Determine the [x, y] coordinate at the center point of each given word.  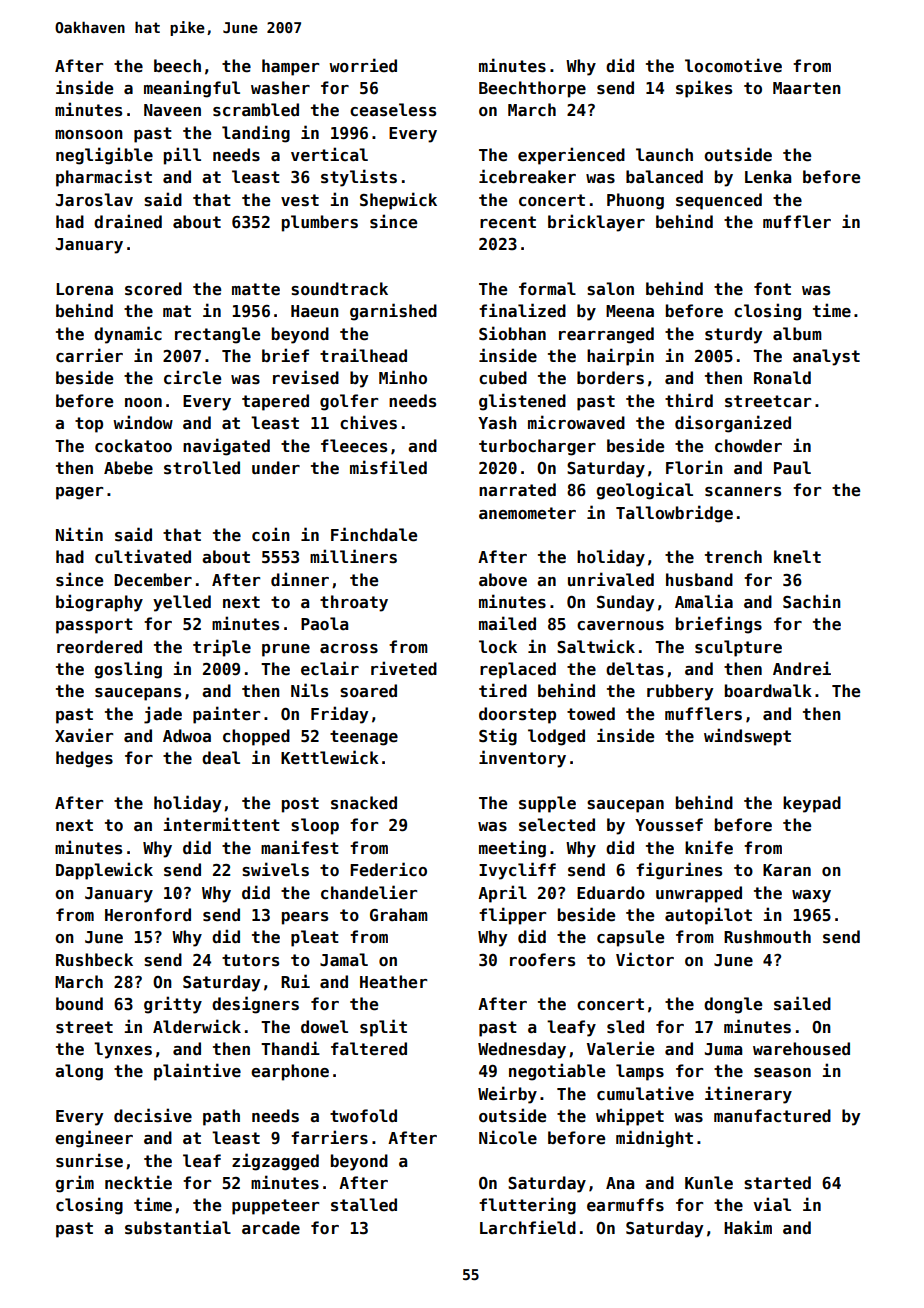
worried [363, 65]
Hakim [748, 1227]
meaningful [192, 89]
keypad [812, 804]
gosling [128, 670]
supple [547, 804]
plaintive [197, 1072]
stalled [364, 1205]
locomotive [733, 65]
